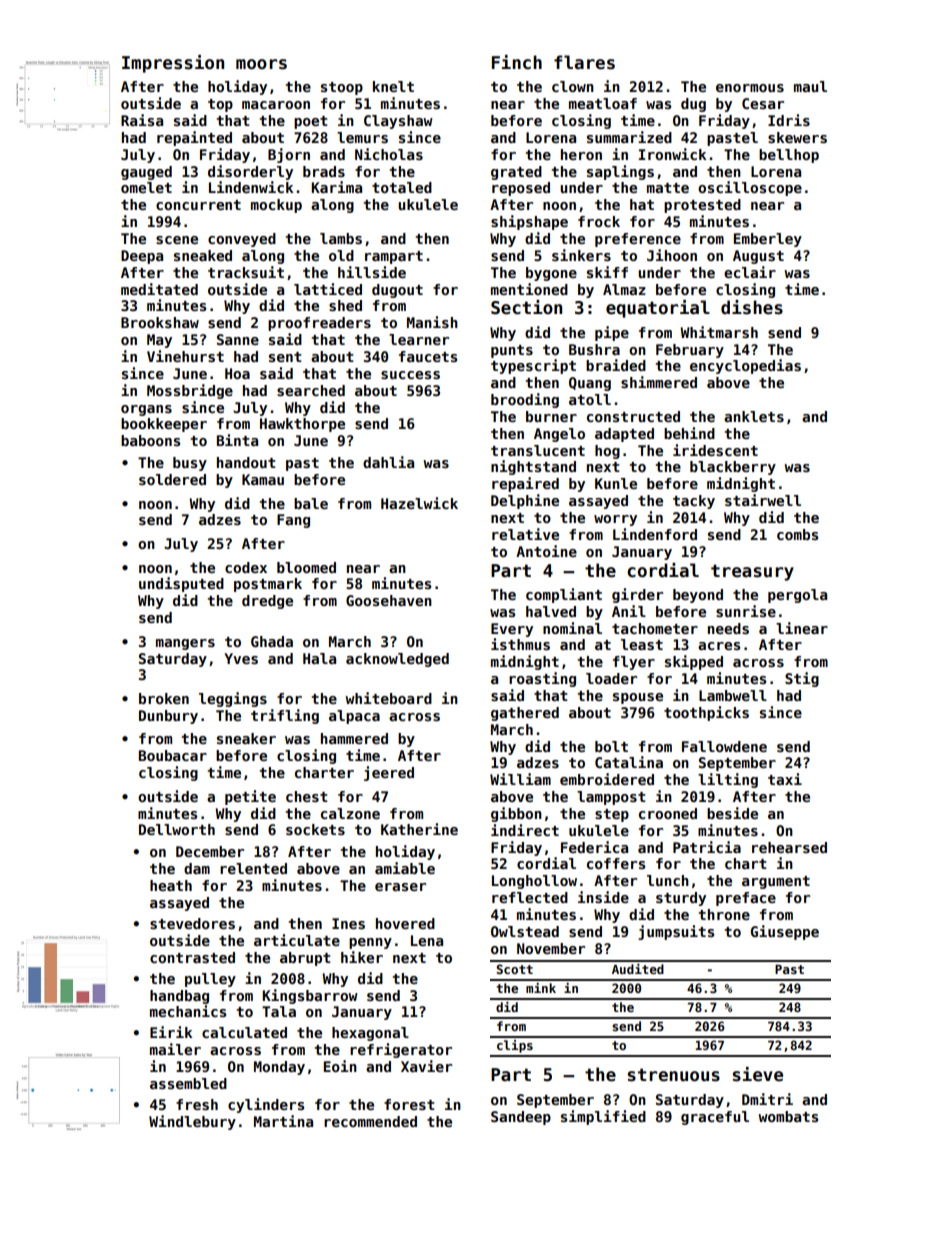  I want to click on cylinders, so click(266, 1105).
